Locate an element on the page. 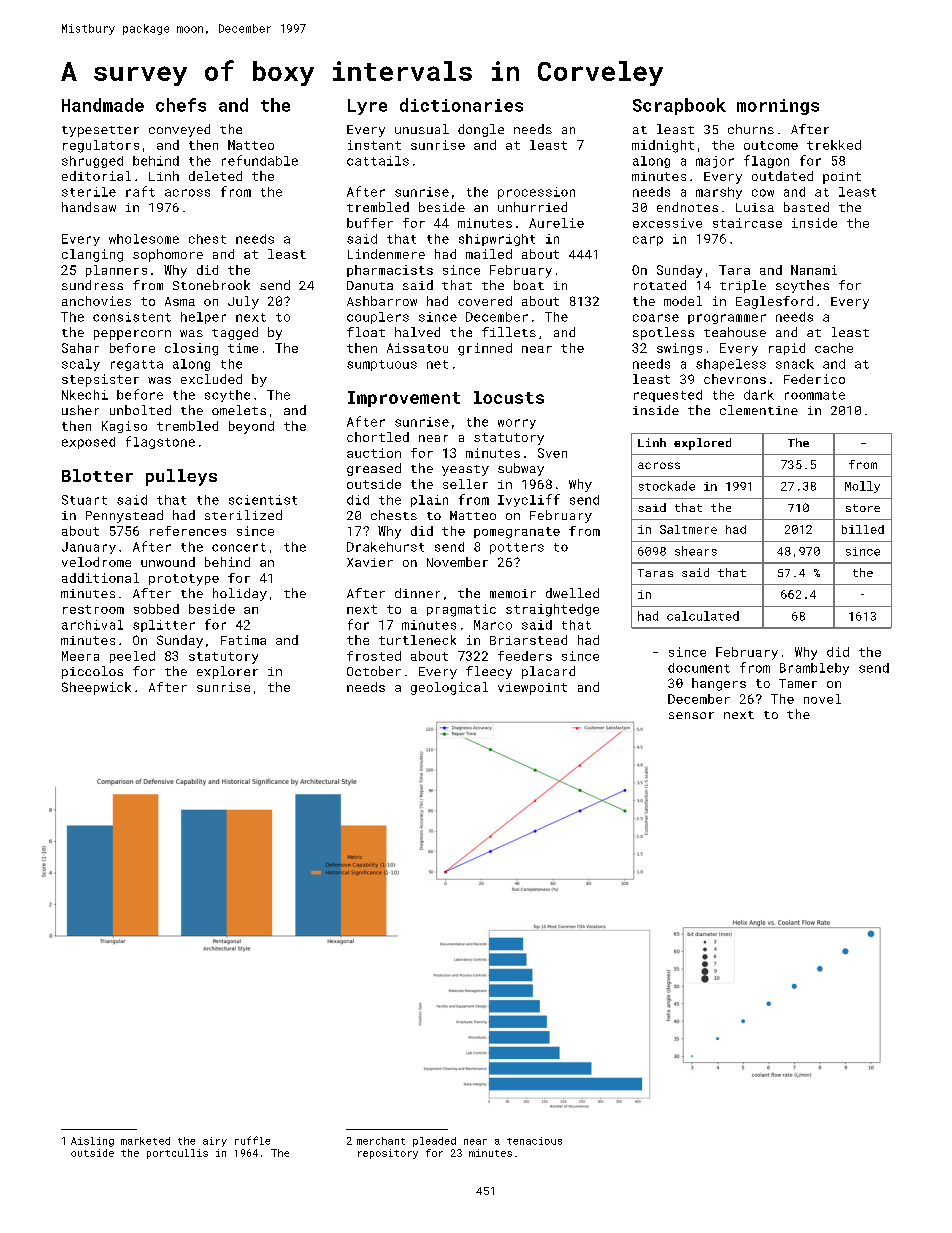  fillets is located at coordinates (509, 332).
